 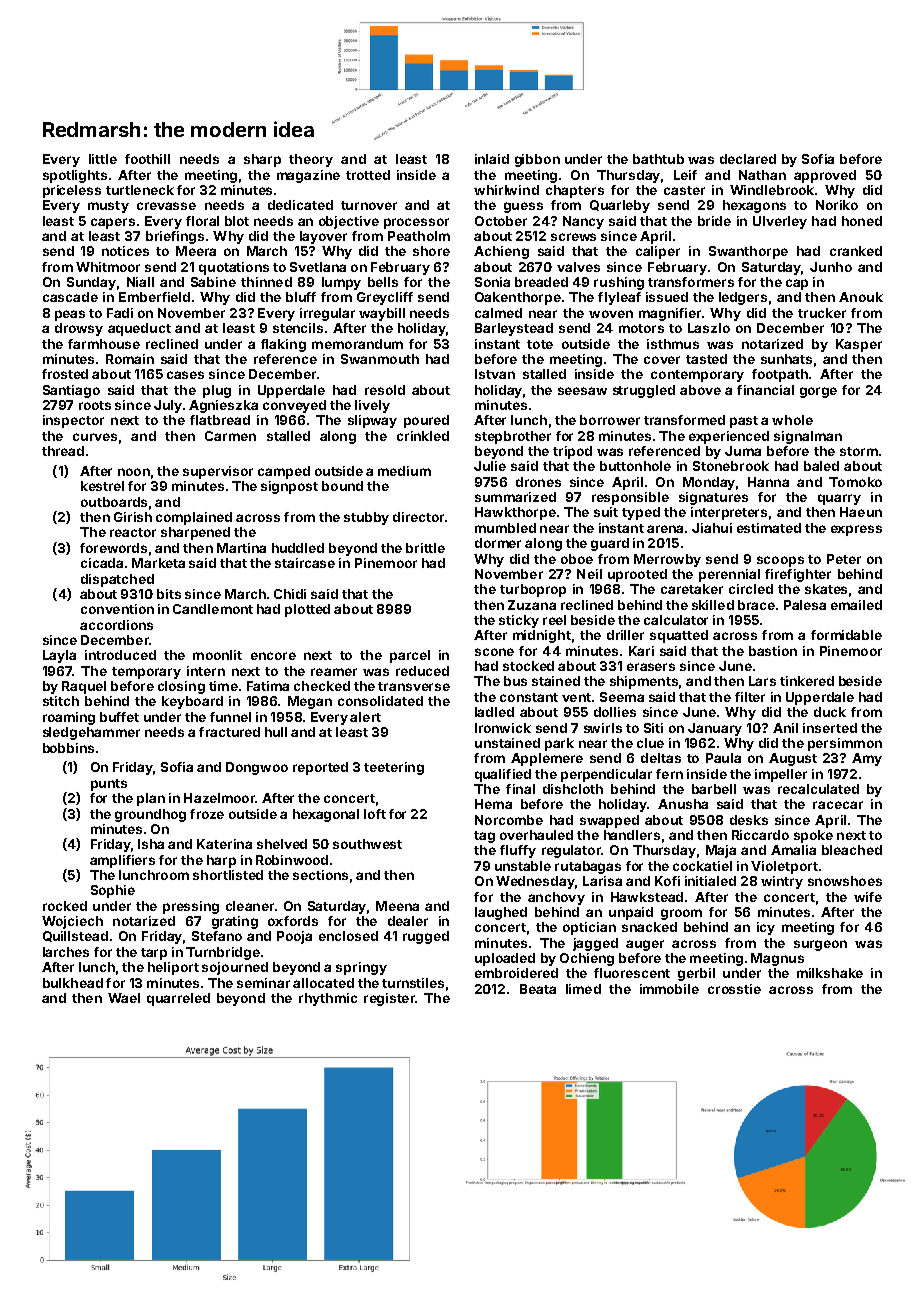 I want to click on larches, so click(x=66, y=952).
